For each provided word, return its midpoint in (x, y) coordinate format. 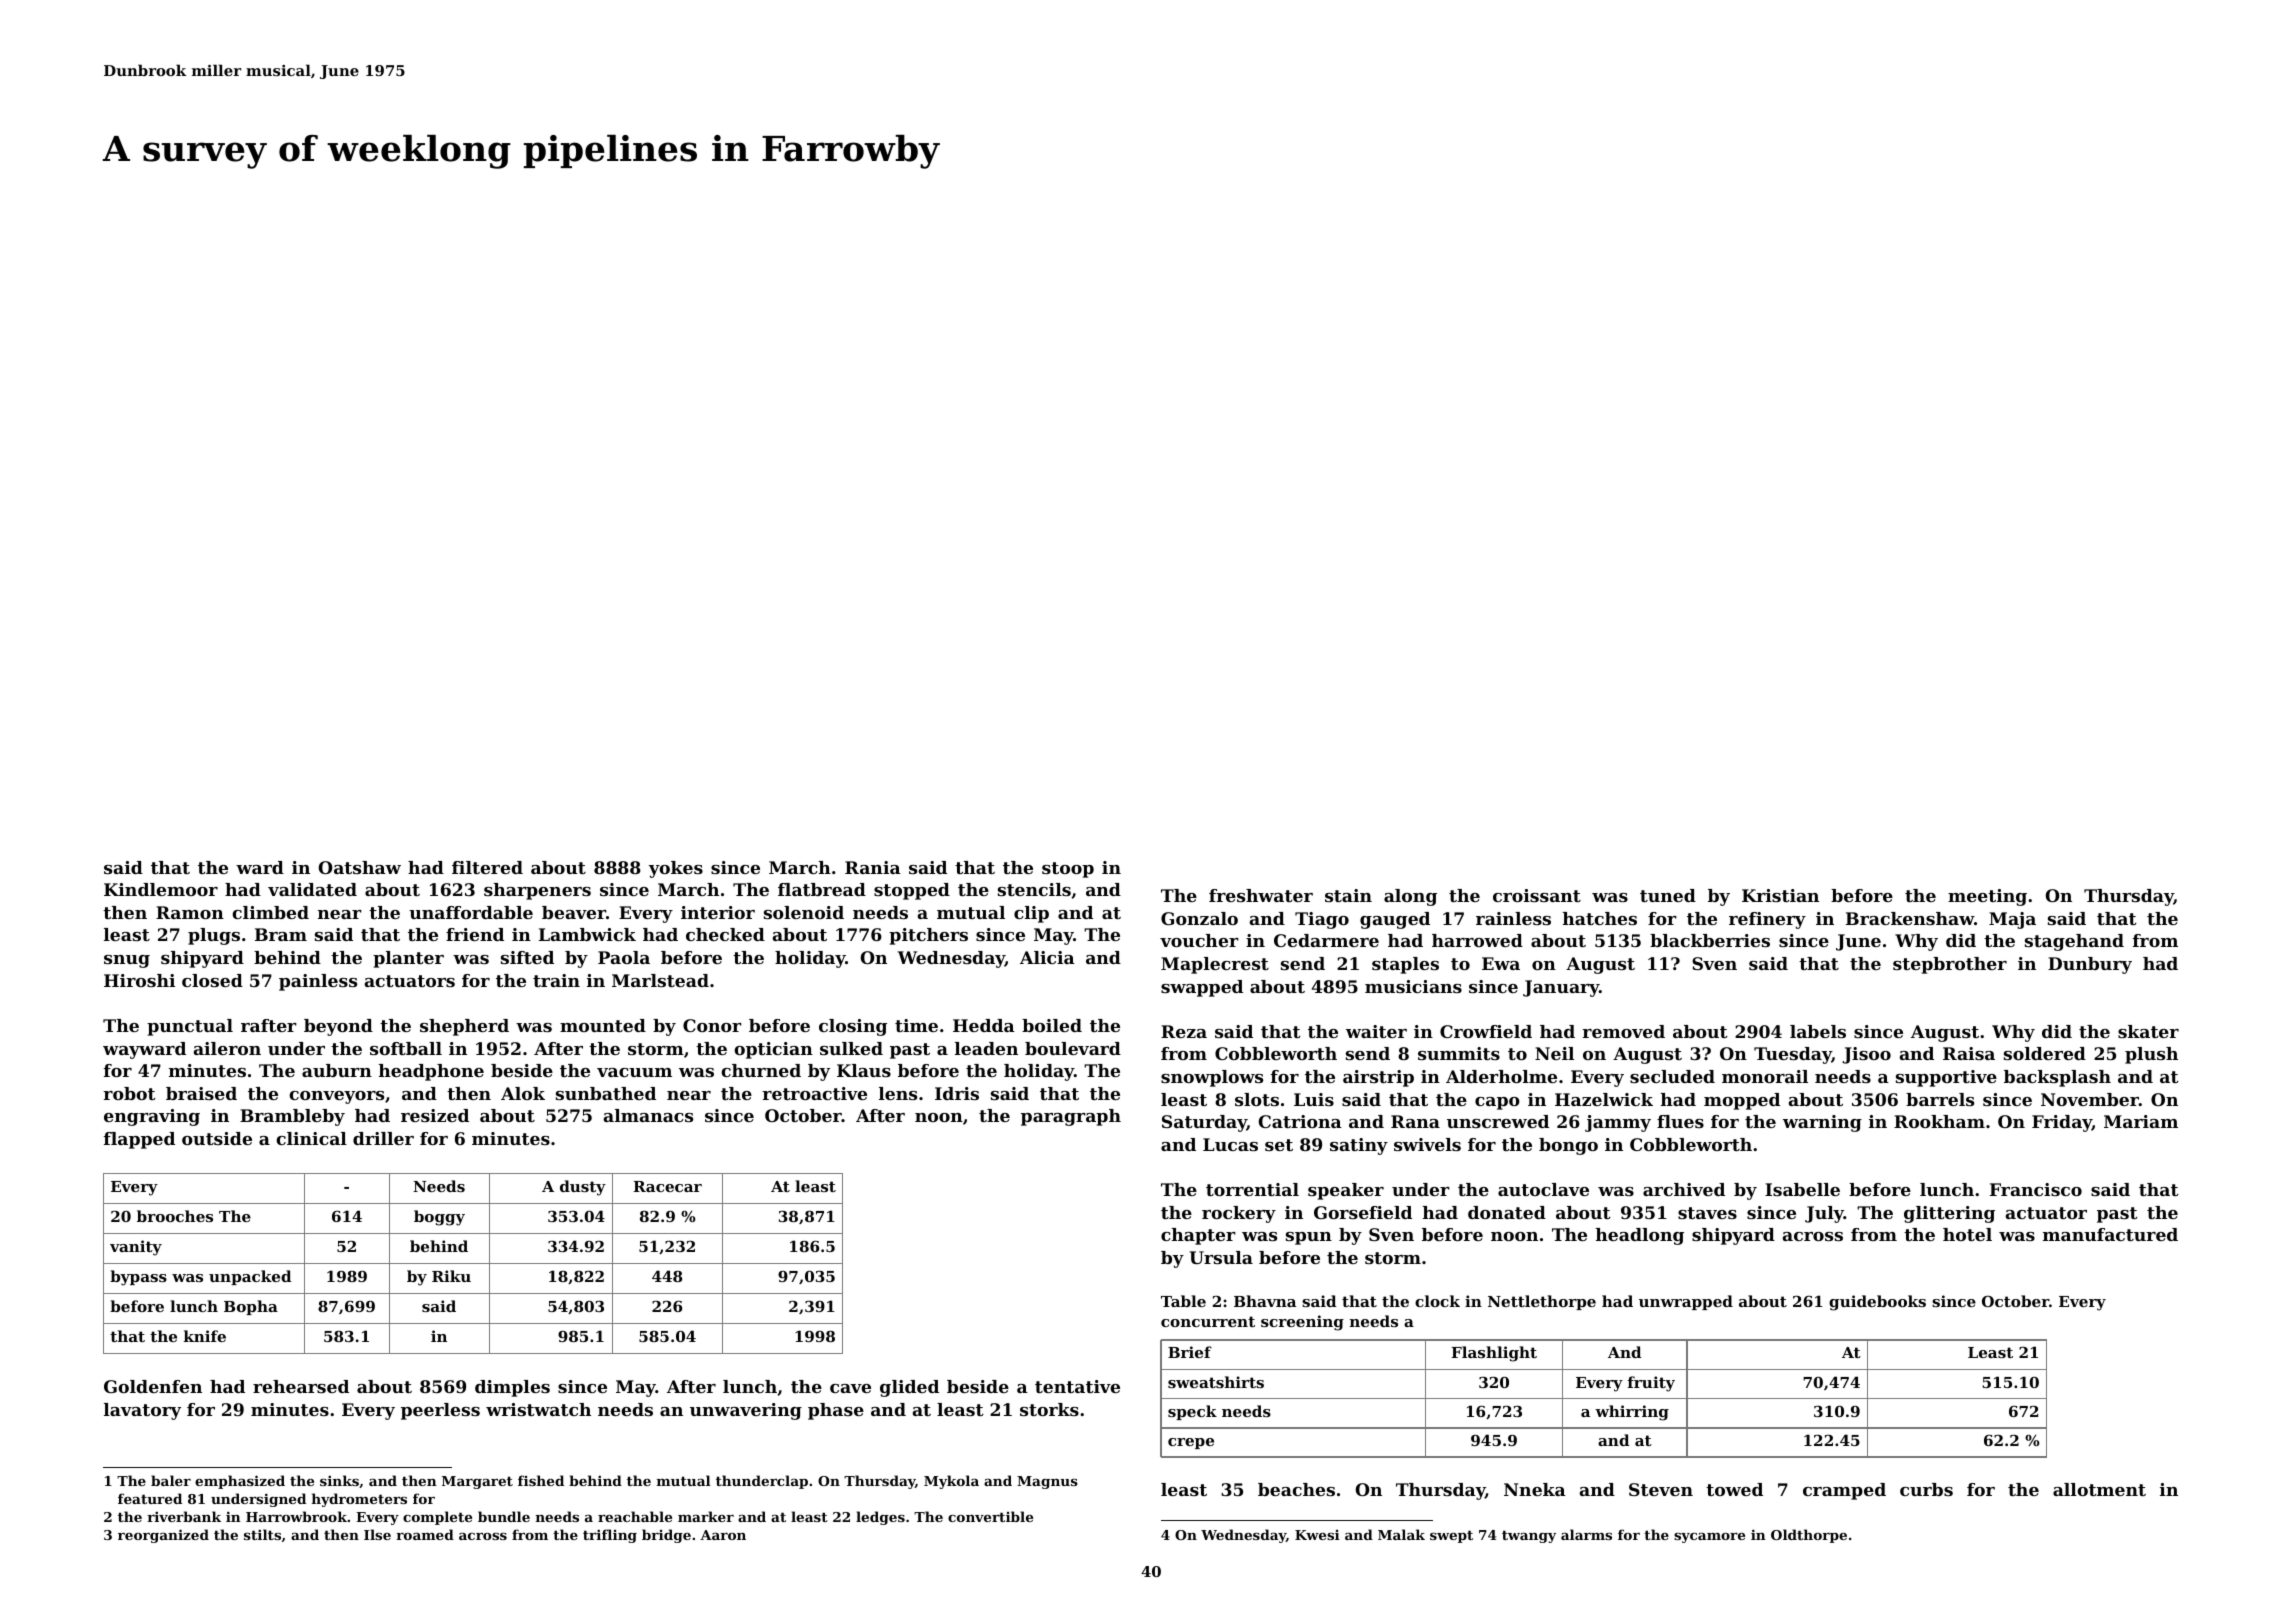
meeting (1987, 897)
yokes (676, 869)
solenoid (804, 912)
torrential (1252, 1189)
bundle (504, 1516)
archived (1684, 1189)
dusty (583, 1188)
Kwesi (1317, 1535)
